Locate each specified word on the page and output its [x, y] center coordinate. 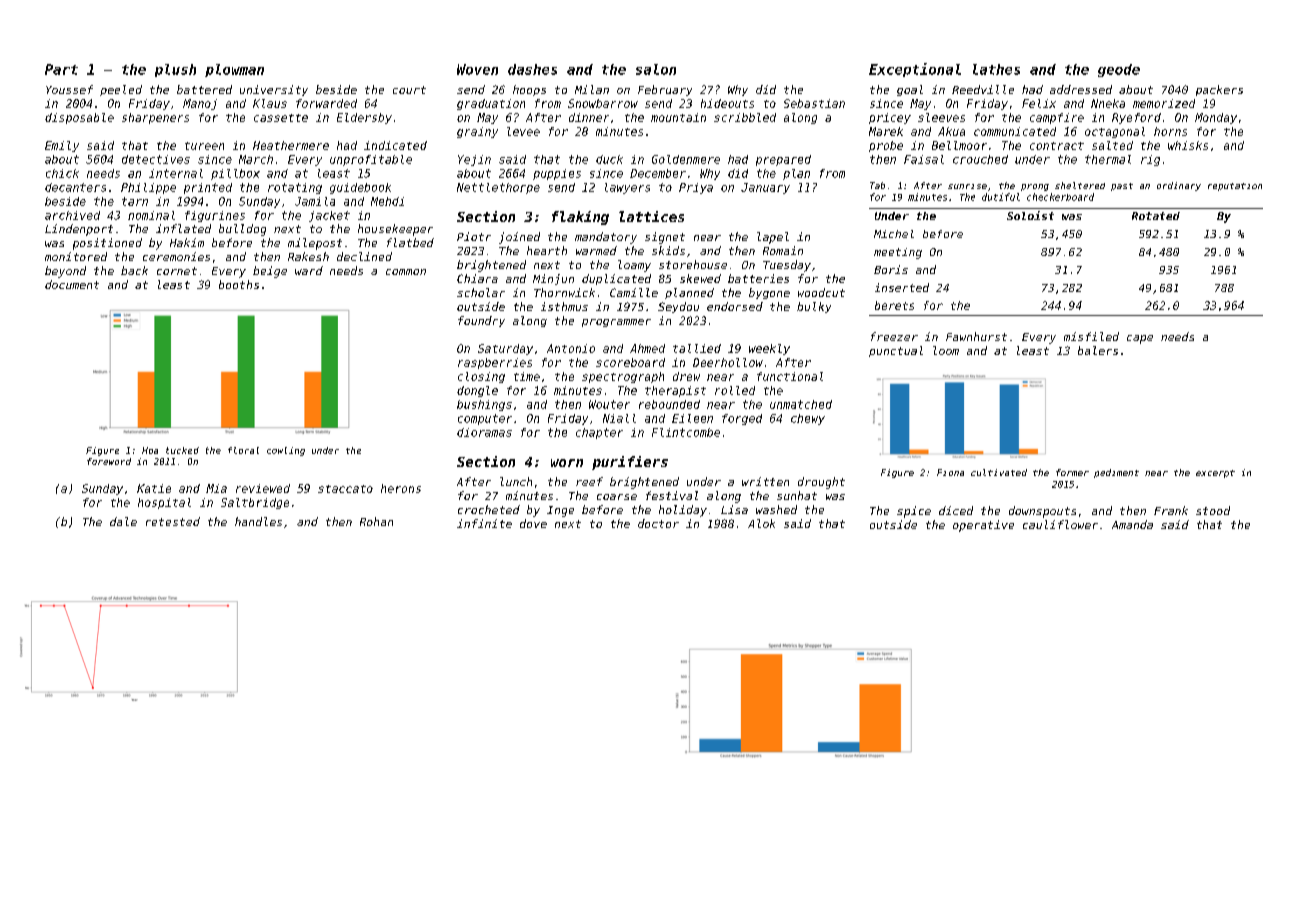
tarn [135, 201]
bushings [484, 405]
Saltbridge [255, 503]
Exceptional [915, 70]
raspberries [495, 363]
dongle [477, 391]
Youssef [69, 89]
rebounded [669, 404]
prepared [783, 160]
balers [1098, 350]
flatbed [410, 242]
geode [1119, 70]
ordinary [1179, 186]
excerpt [1215, 474]
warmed [596, 250]
